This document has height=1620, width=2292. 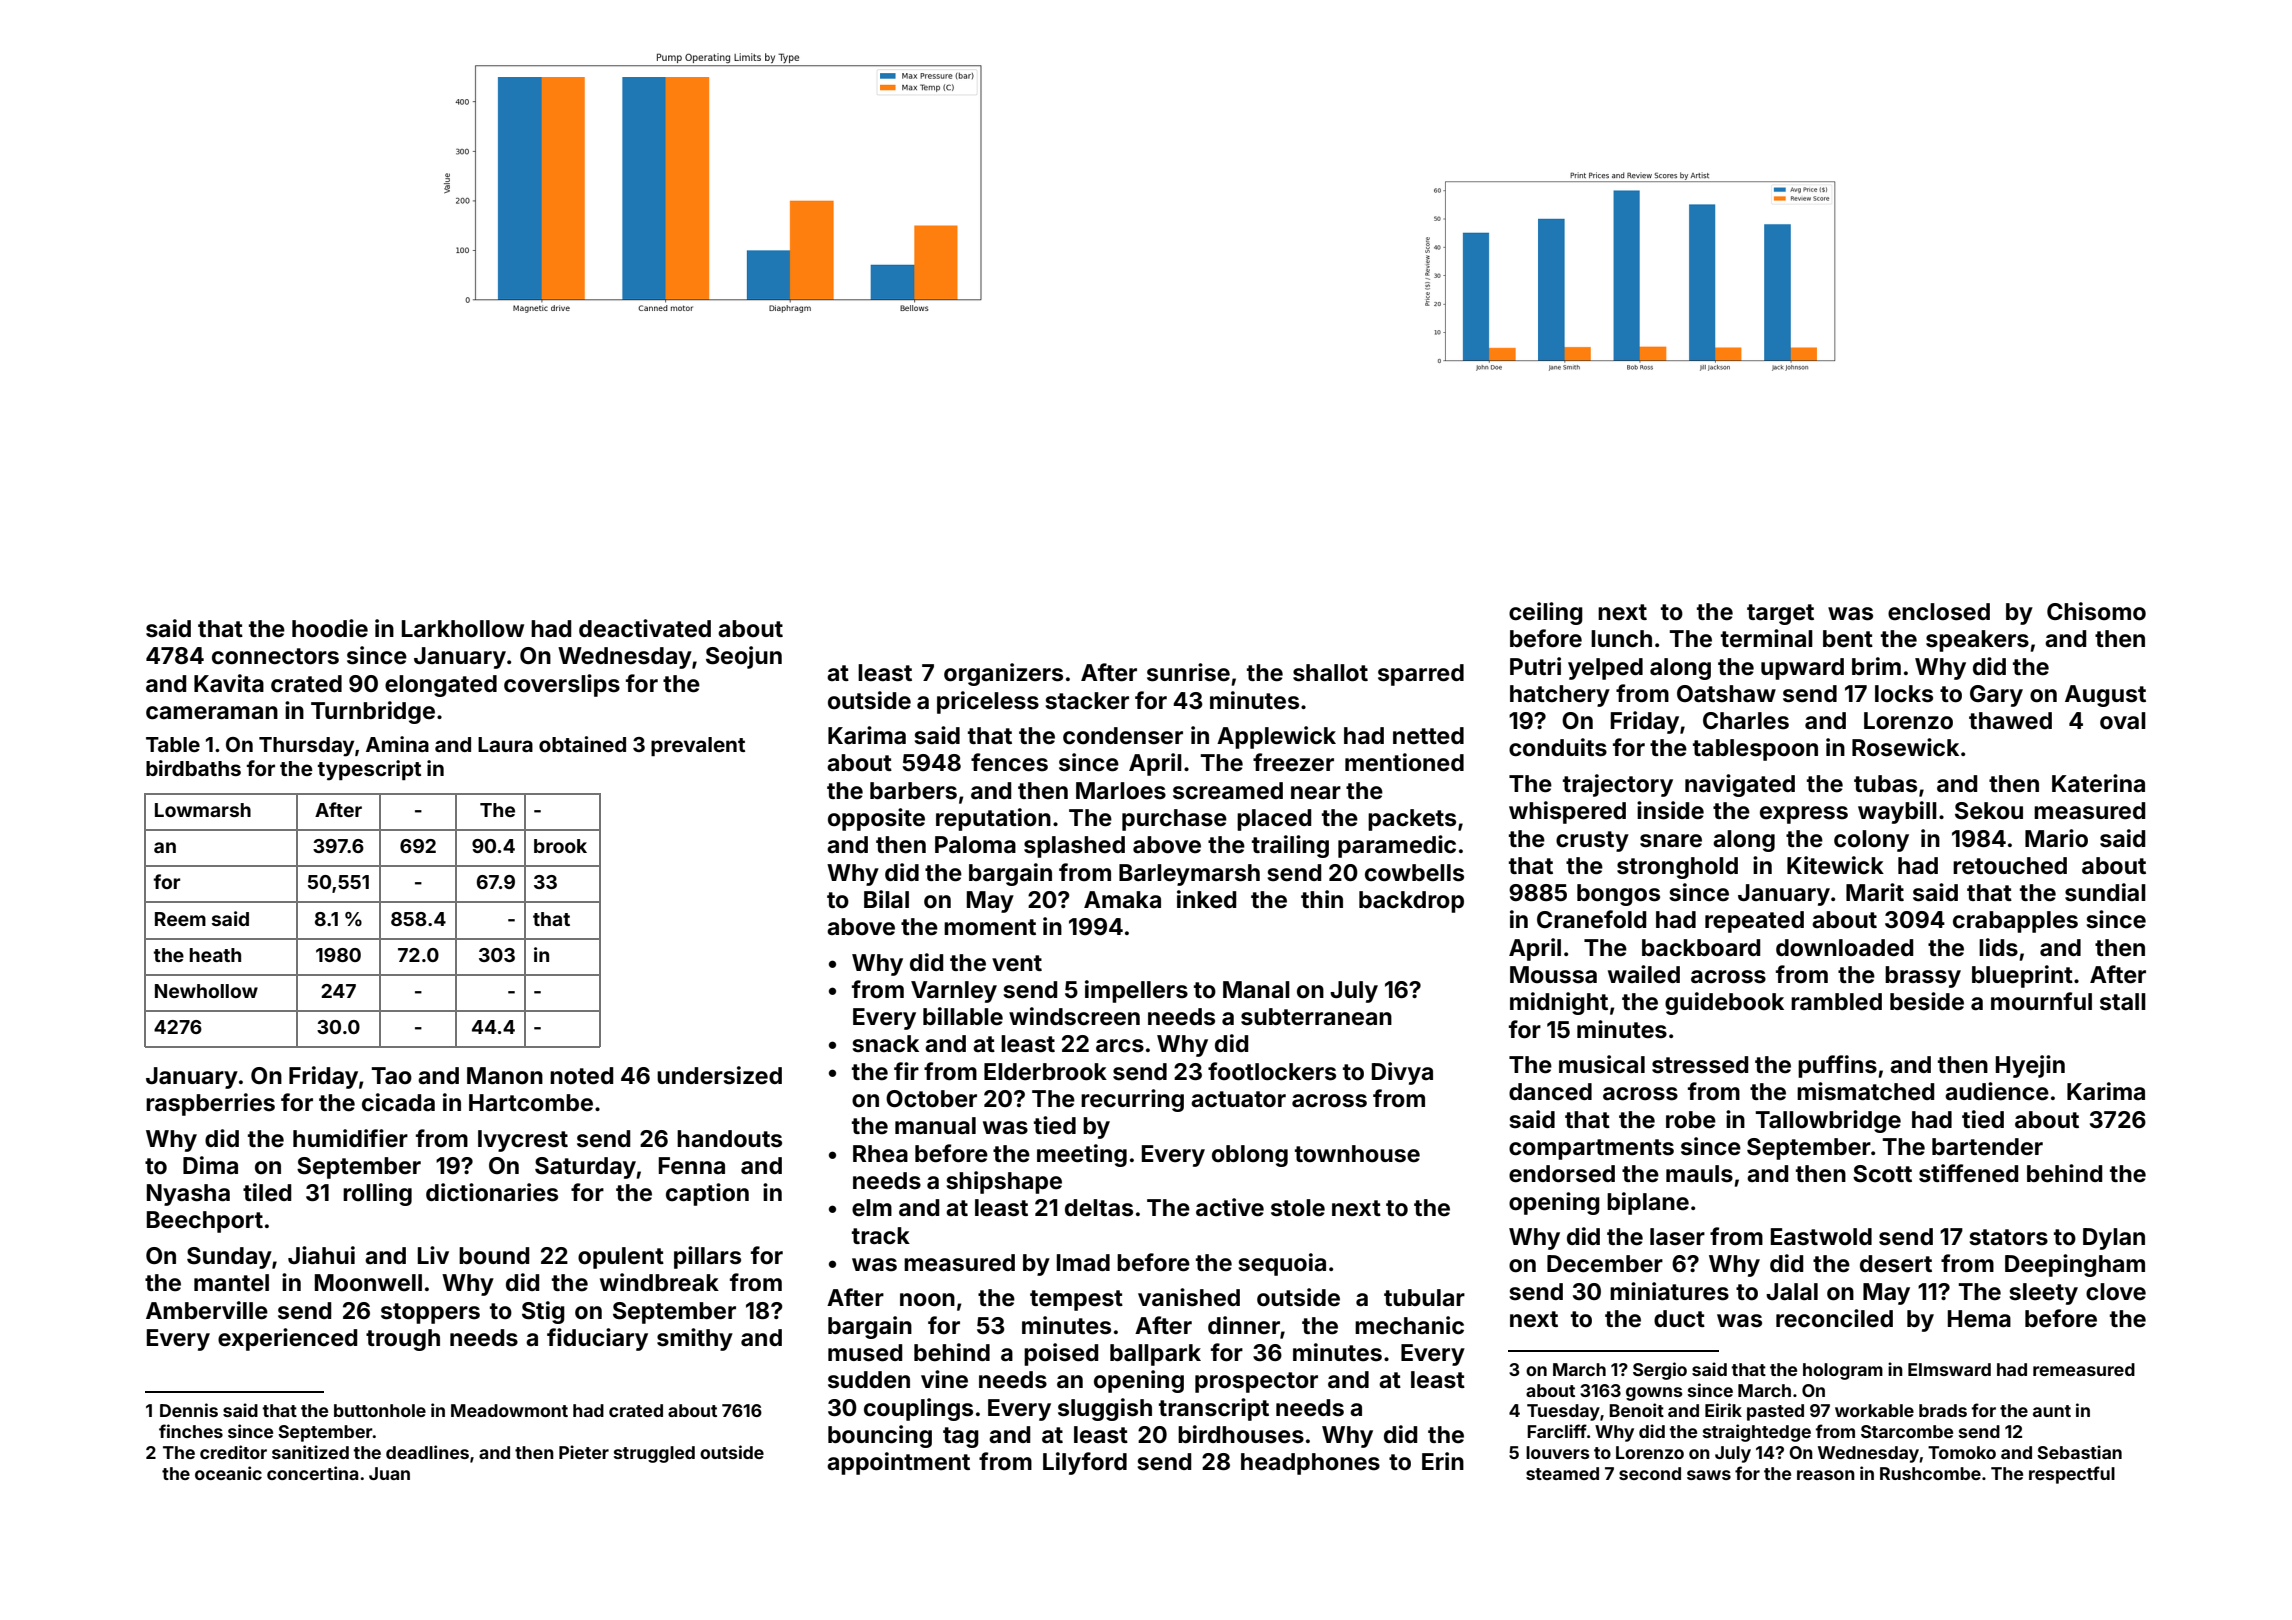 I want to click on cowbells, so click(x=1414, y=873).
